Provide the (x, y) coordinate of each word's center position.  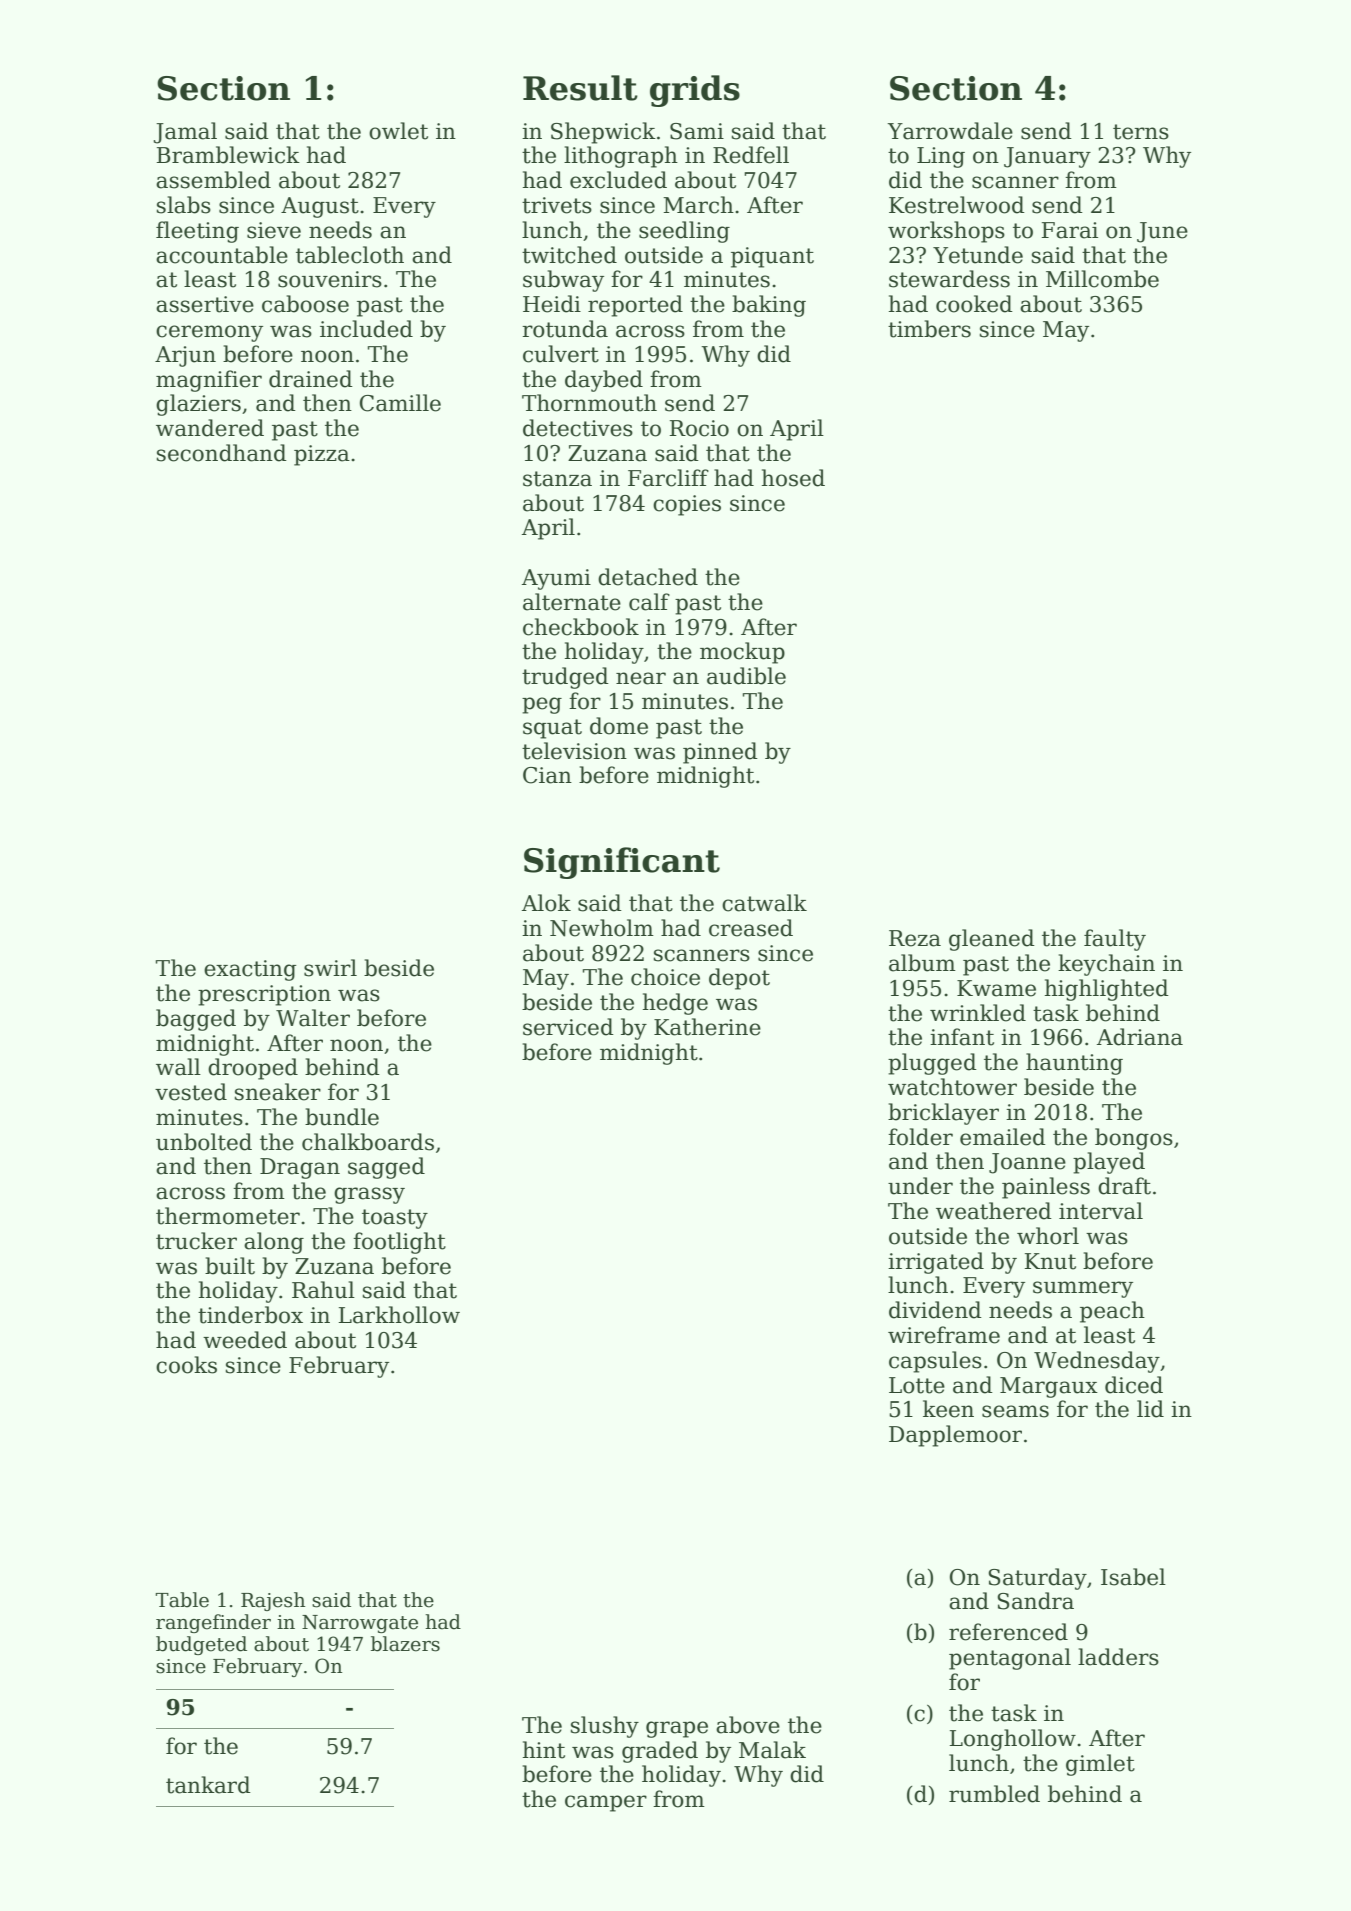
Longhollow (1013, 1740)
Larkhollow (399, 1315)
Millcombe (1102, 279)
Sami (697, 131)
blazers (405, 1644)
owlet (398, 131)
